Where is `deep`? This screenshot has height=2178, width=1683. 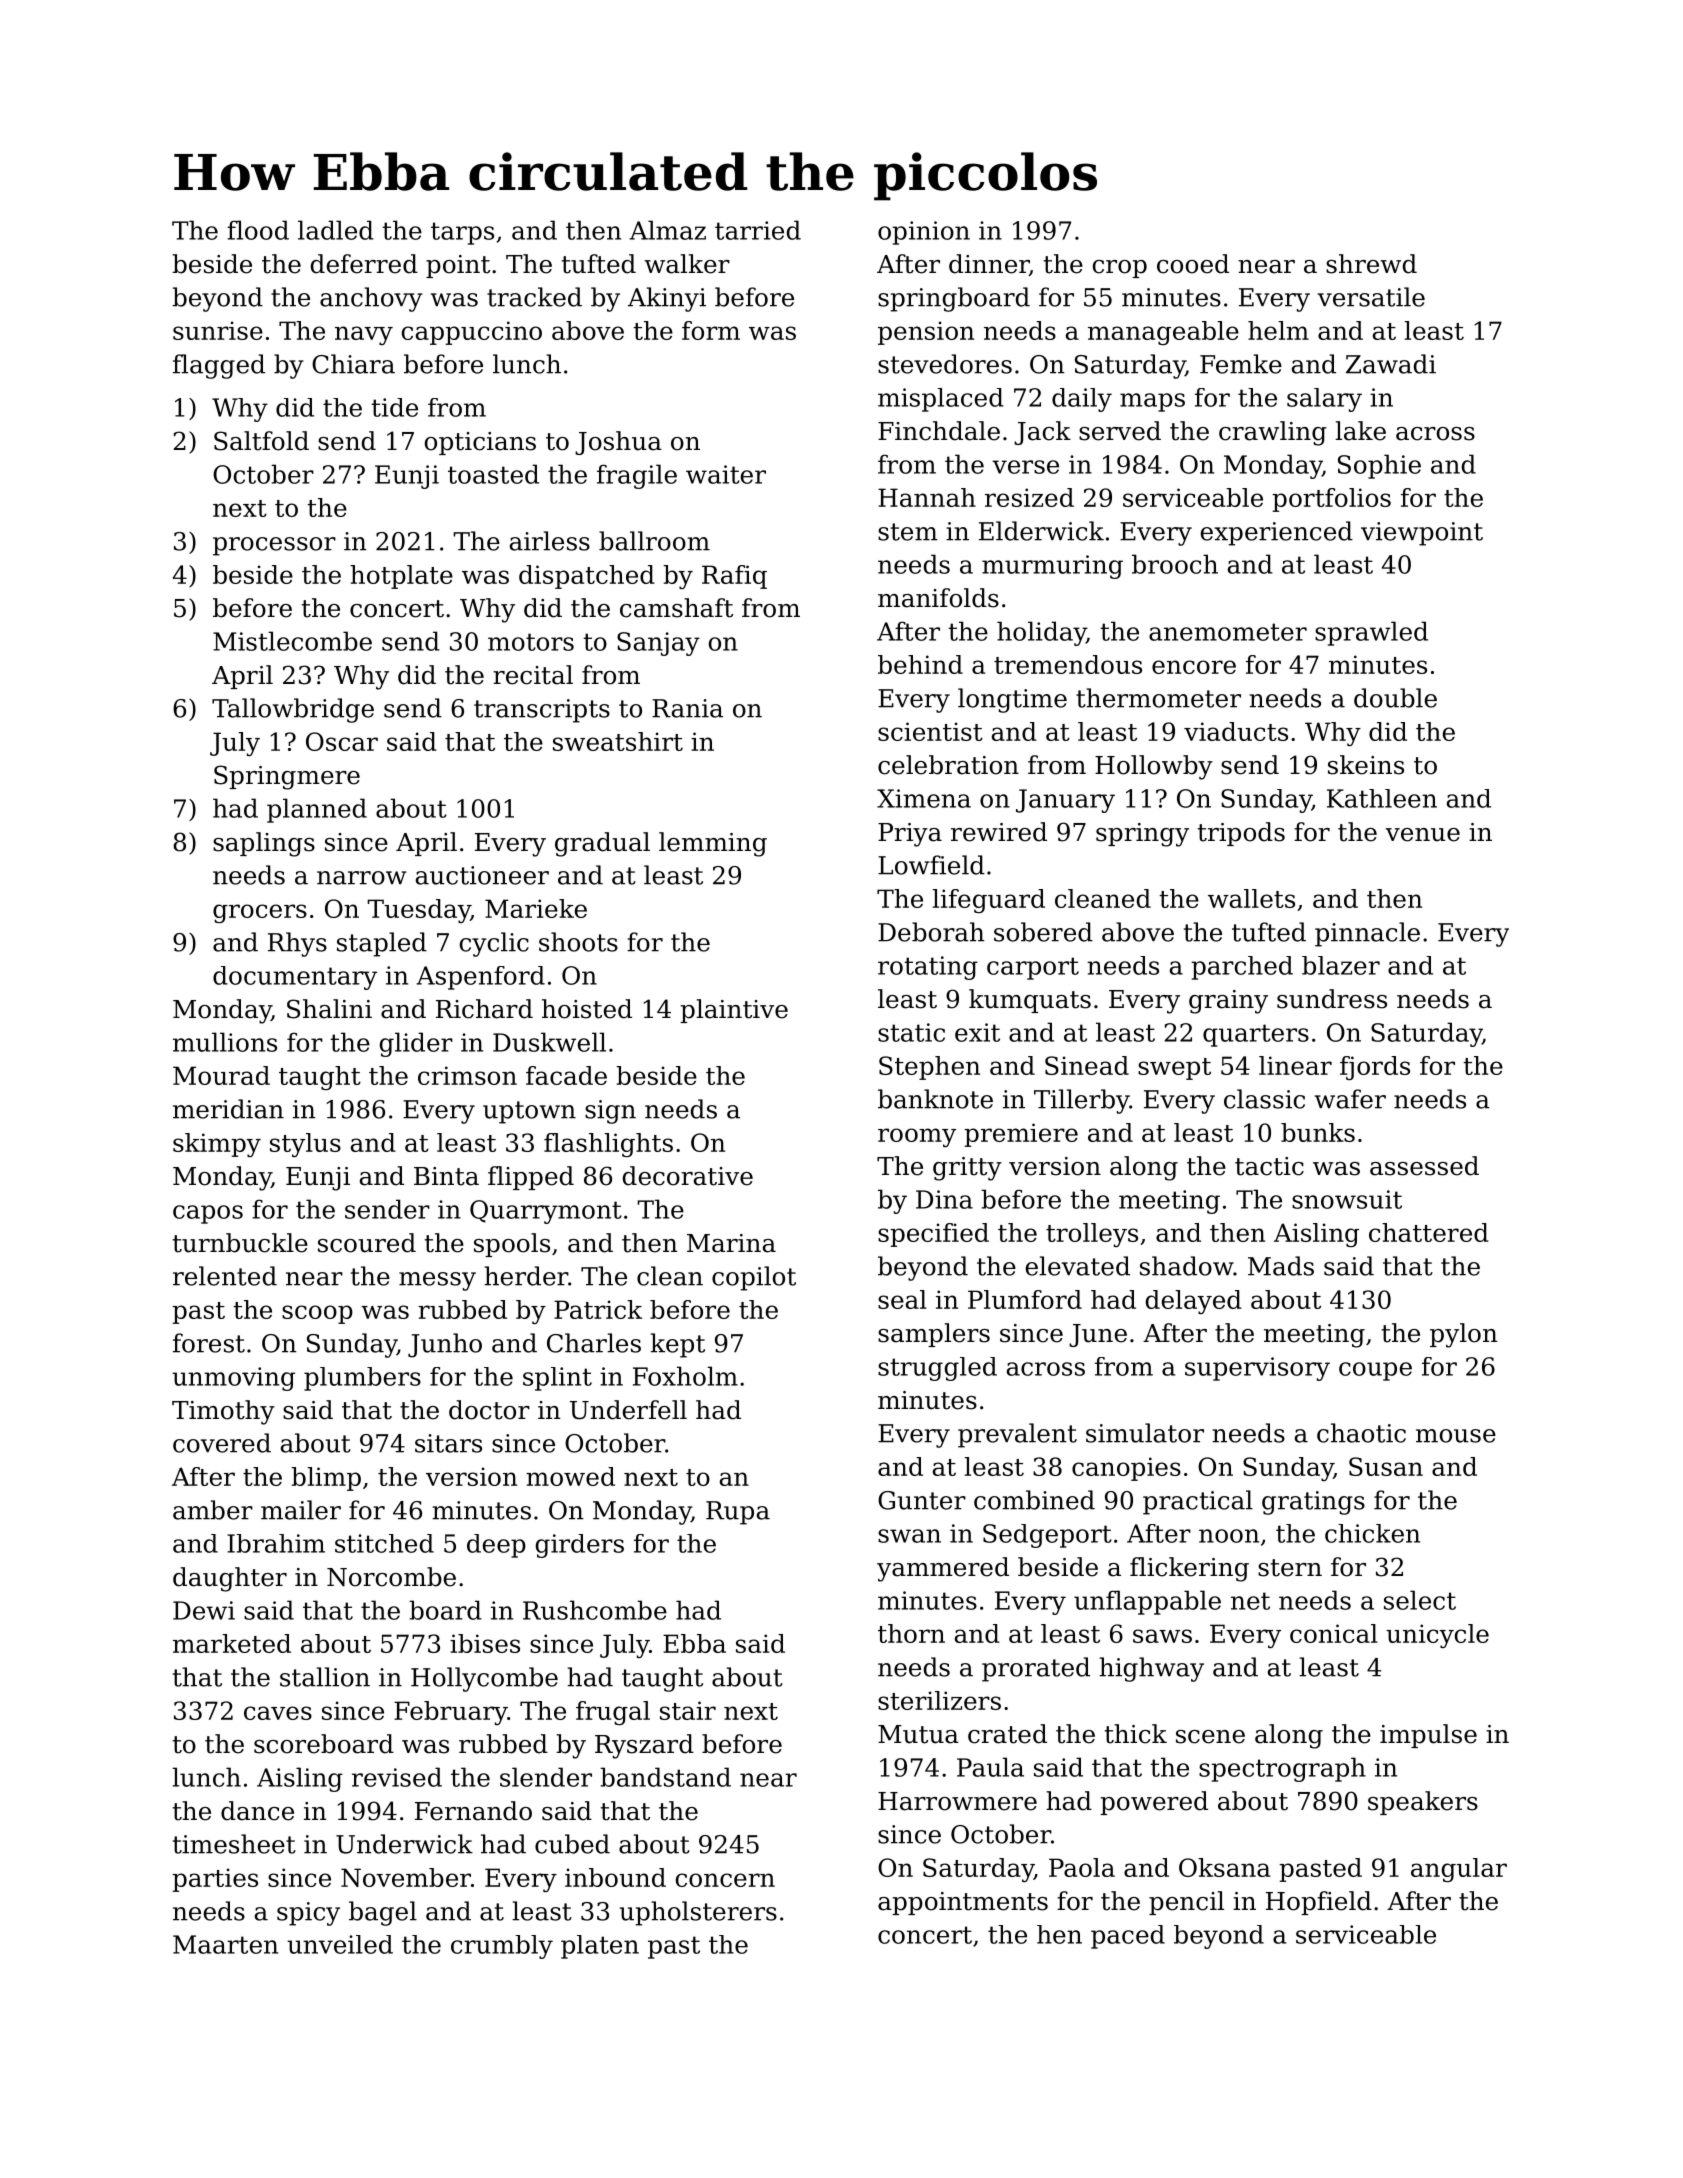 deep is located at coordinates (496, 1546).
